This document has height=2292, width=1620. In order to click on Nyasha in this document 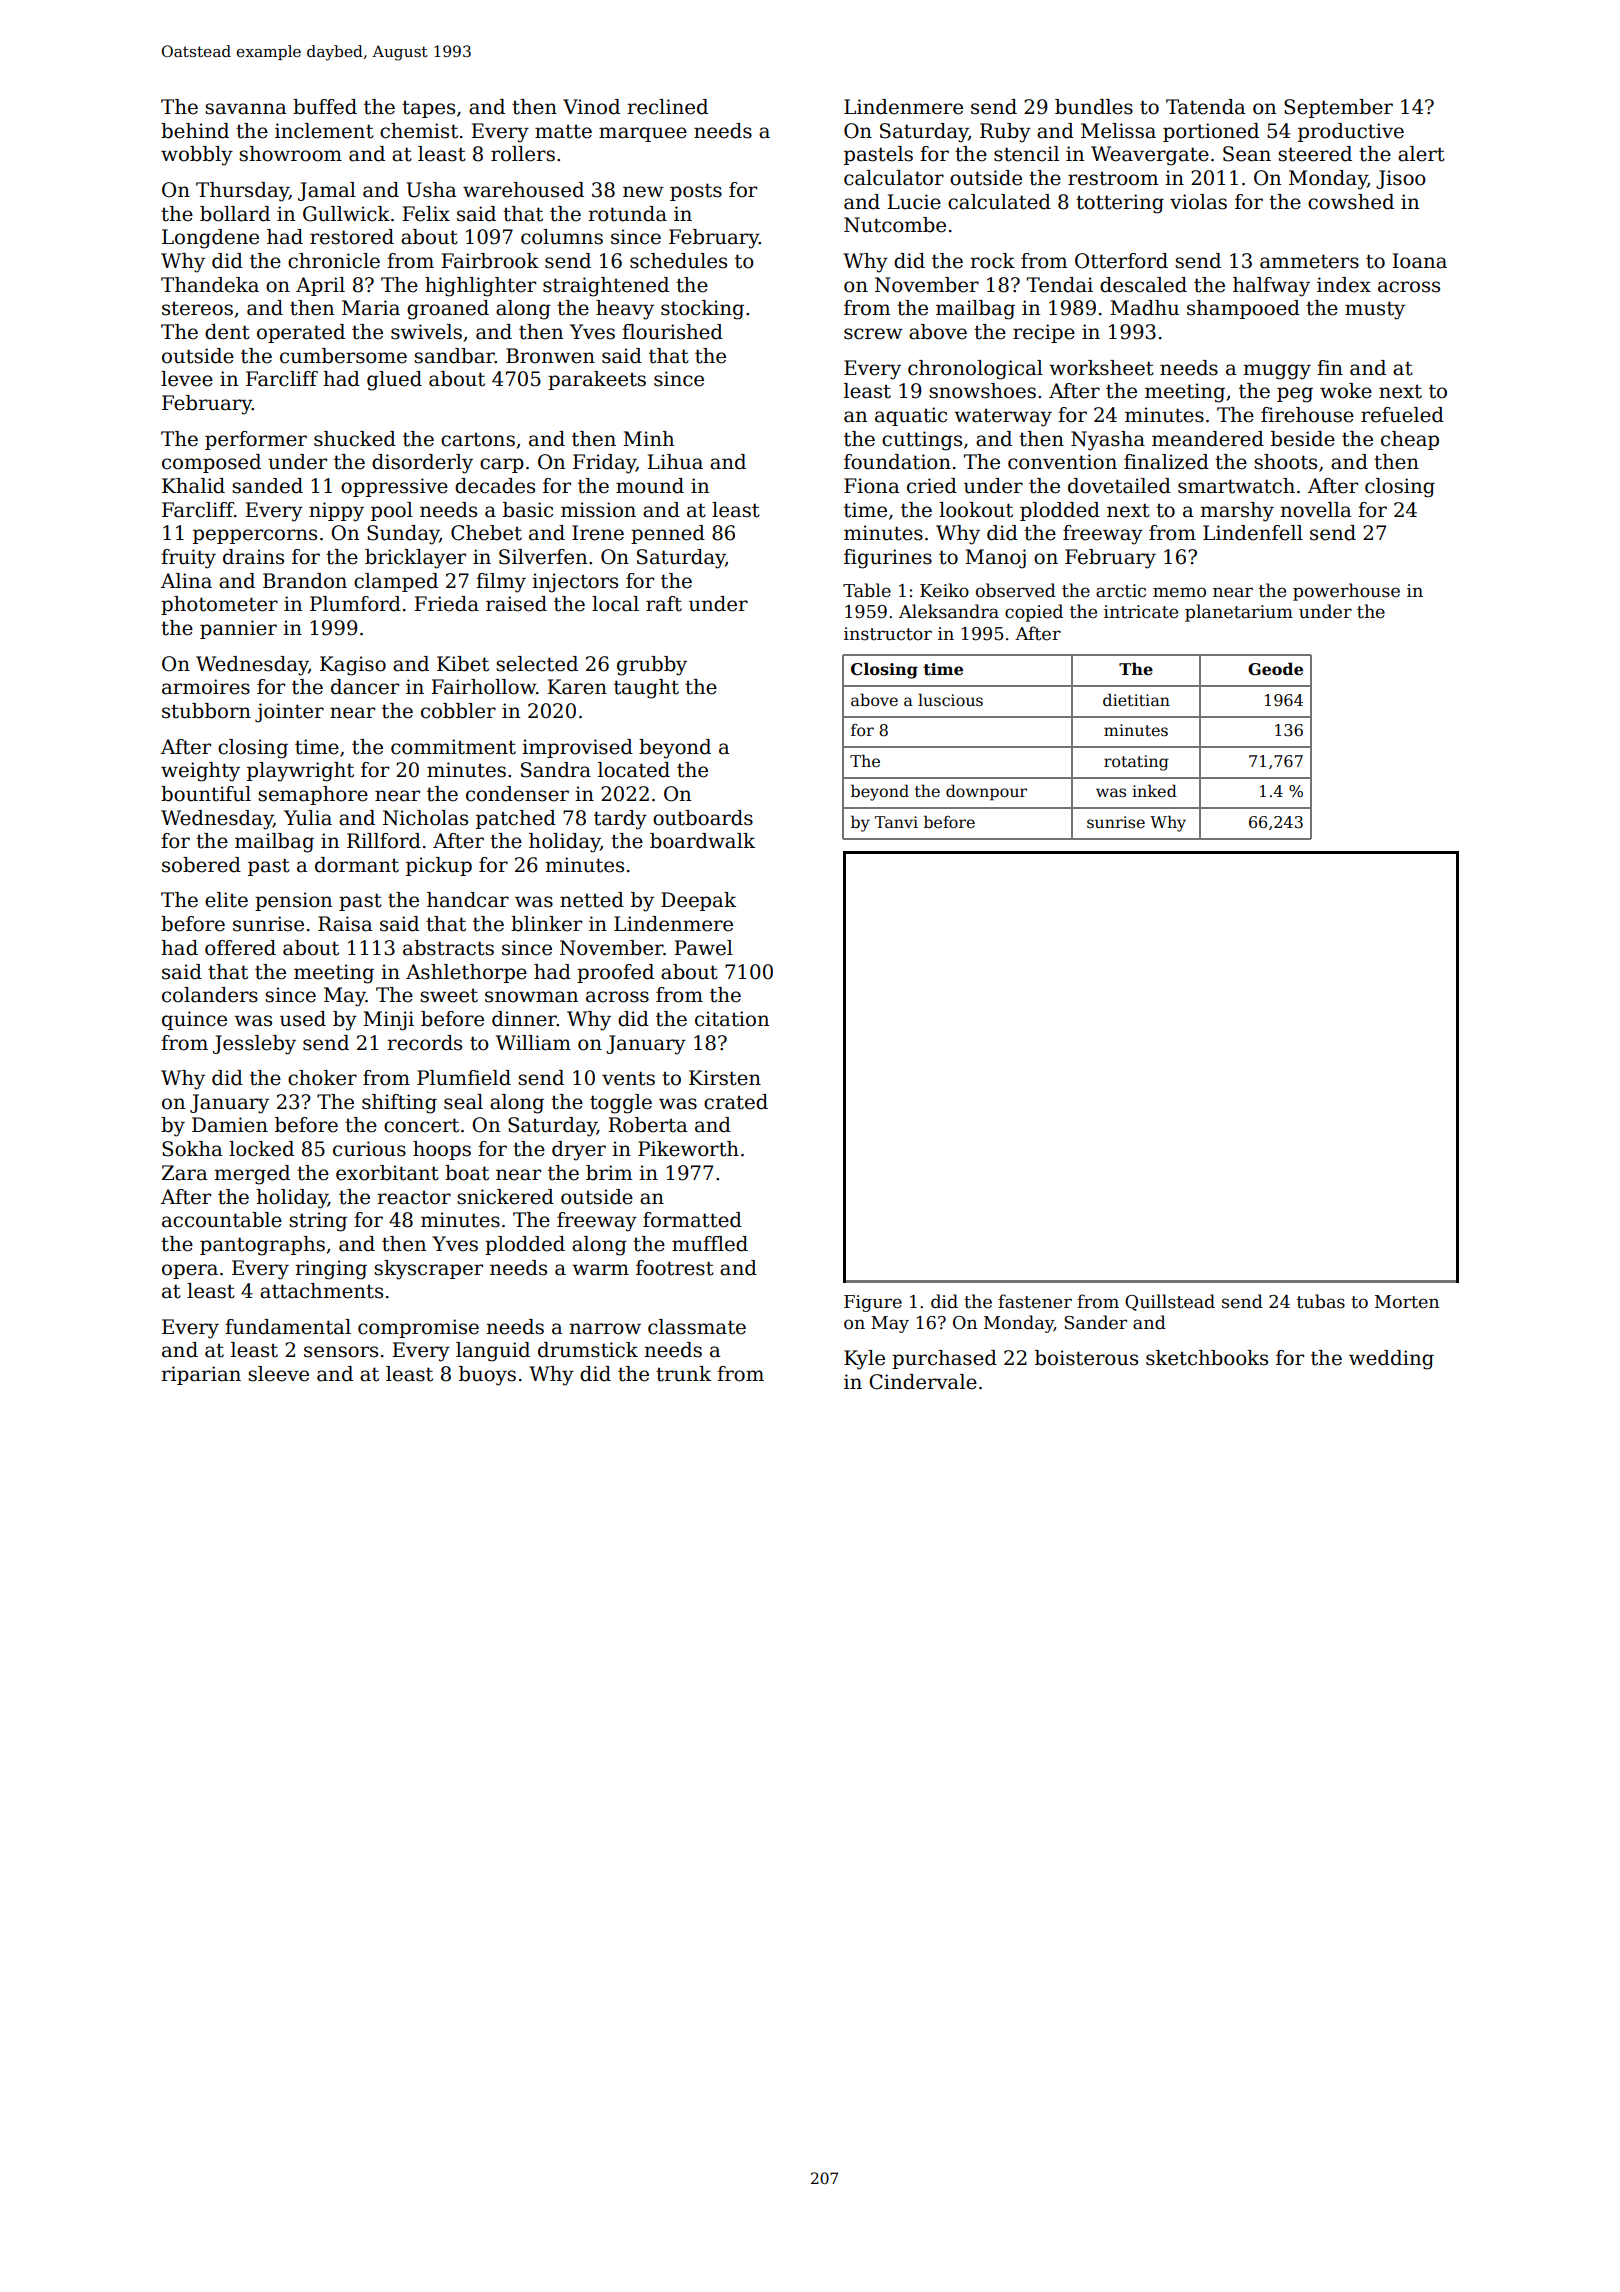, I will do `click(1108, 441)`.
